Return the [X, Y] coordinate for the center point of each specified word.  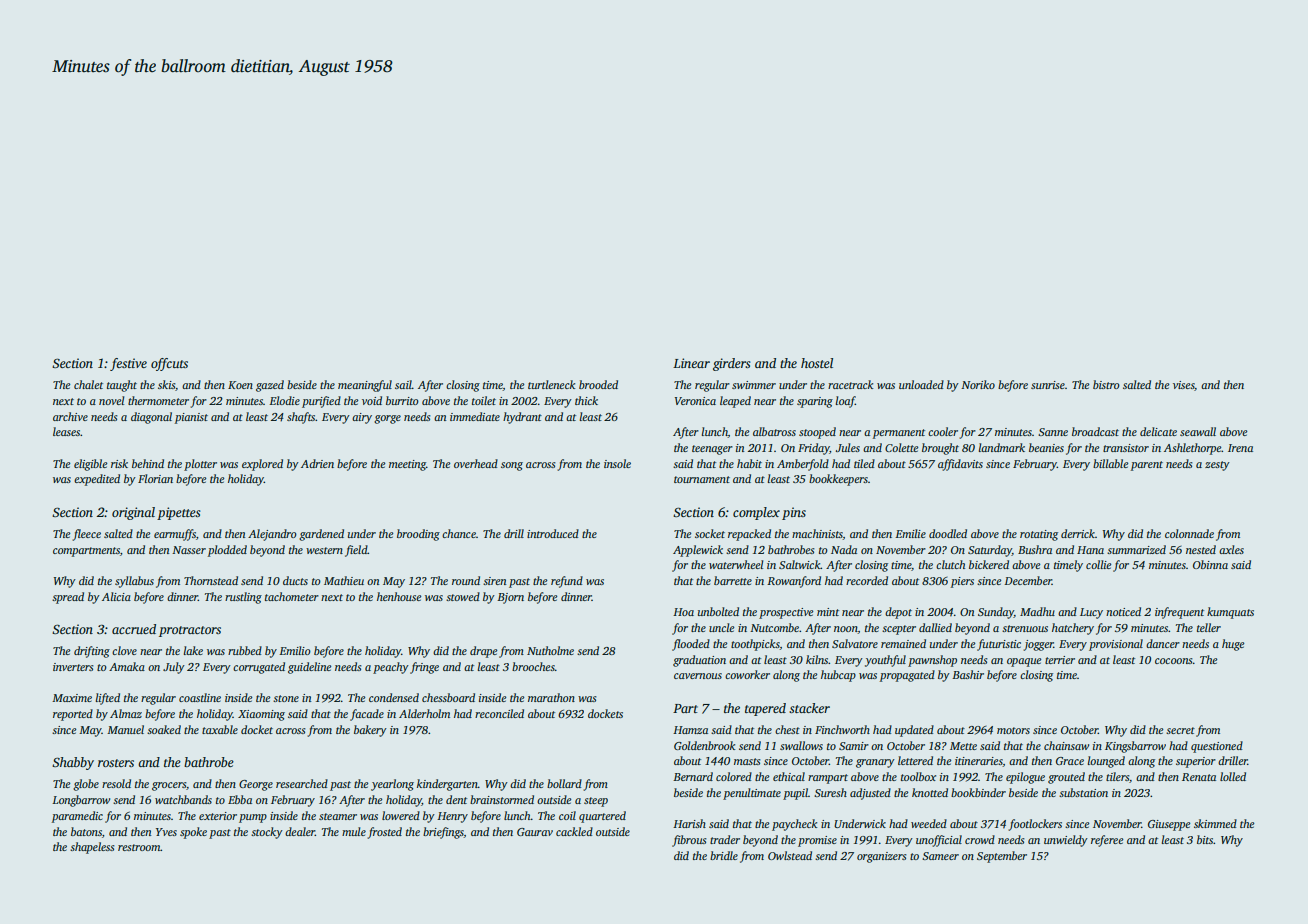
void [372, 400]
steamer [338, 816]
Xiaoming [261, 715]
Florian [155, 478]
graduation [699, 661]
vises [1184, 386]
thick [586, 400]
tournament [702, 479]
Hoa [683, 612]
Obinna [1210, 564]
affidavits [960, 465]
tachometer [292, 596]
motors [1013, 730]
